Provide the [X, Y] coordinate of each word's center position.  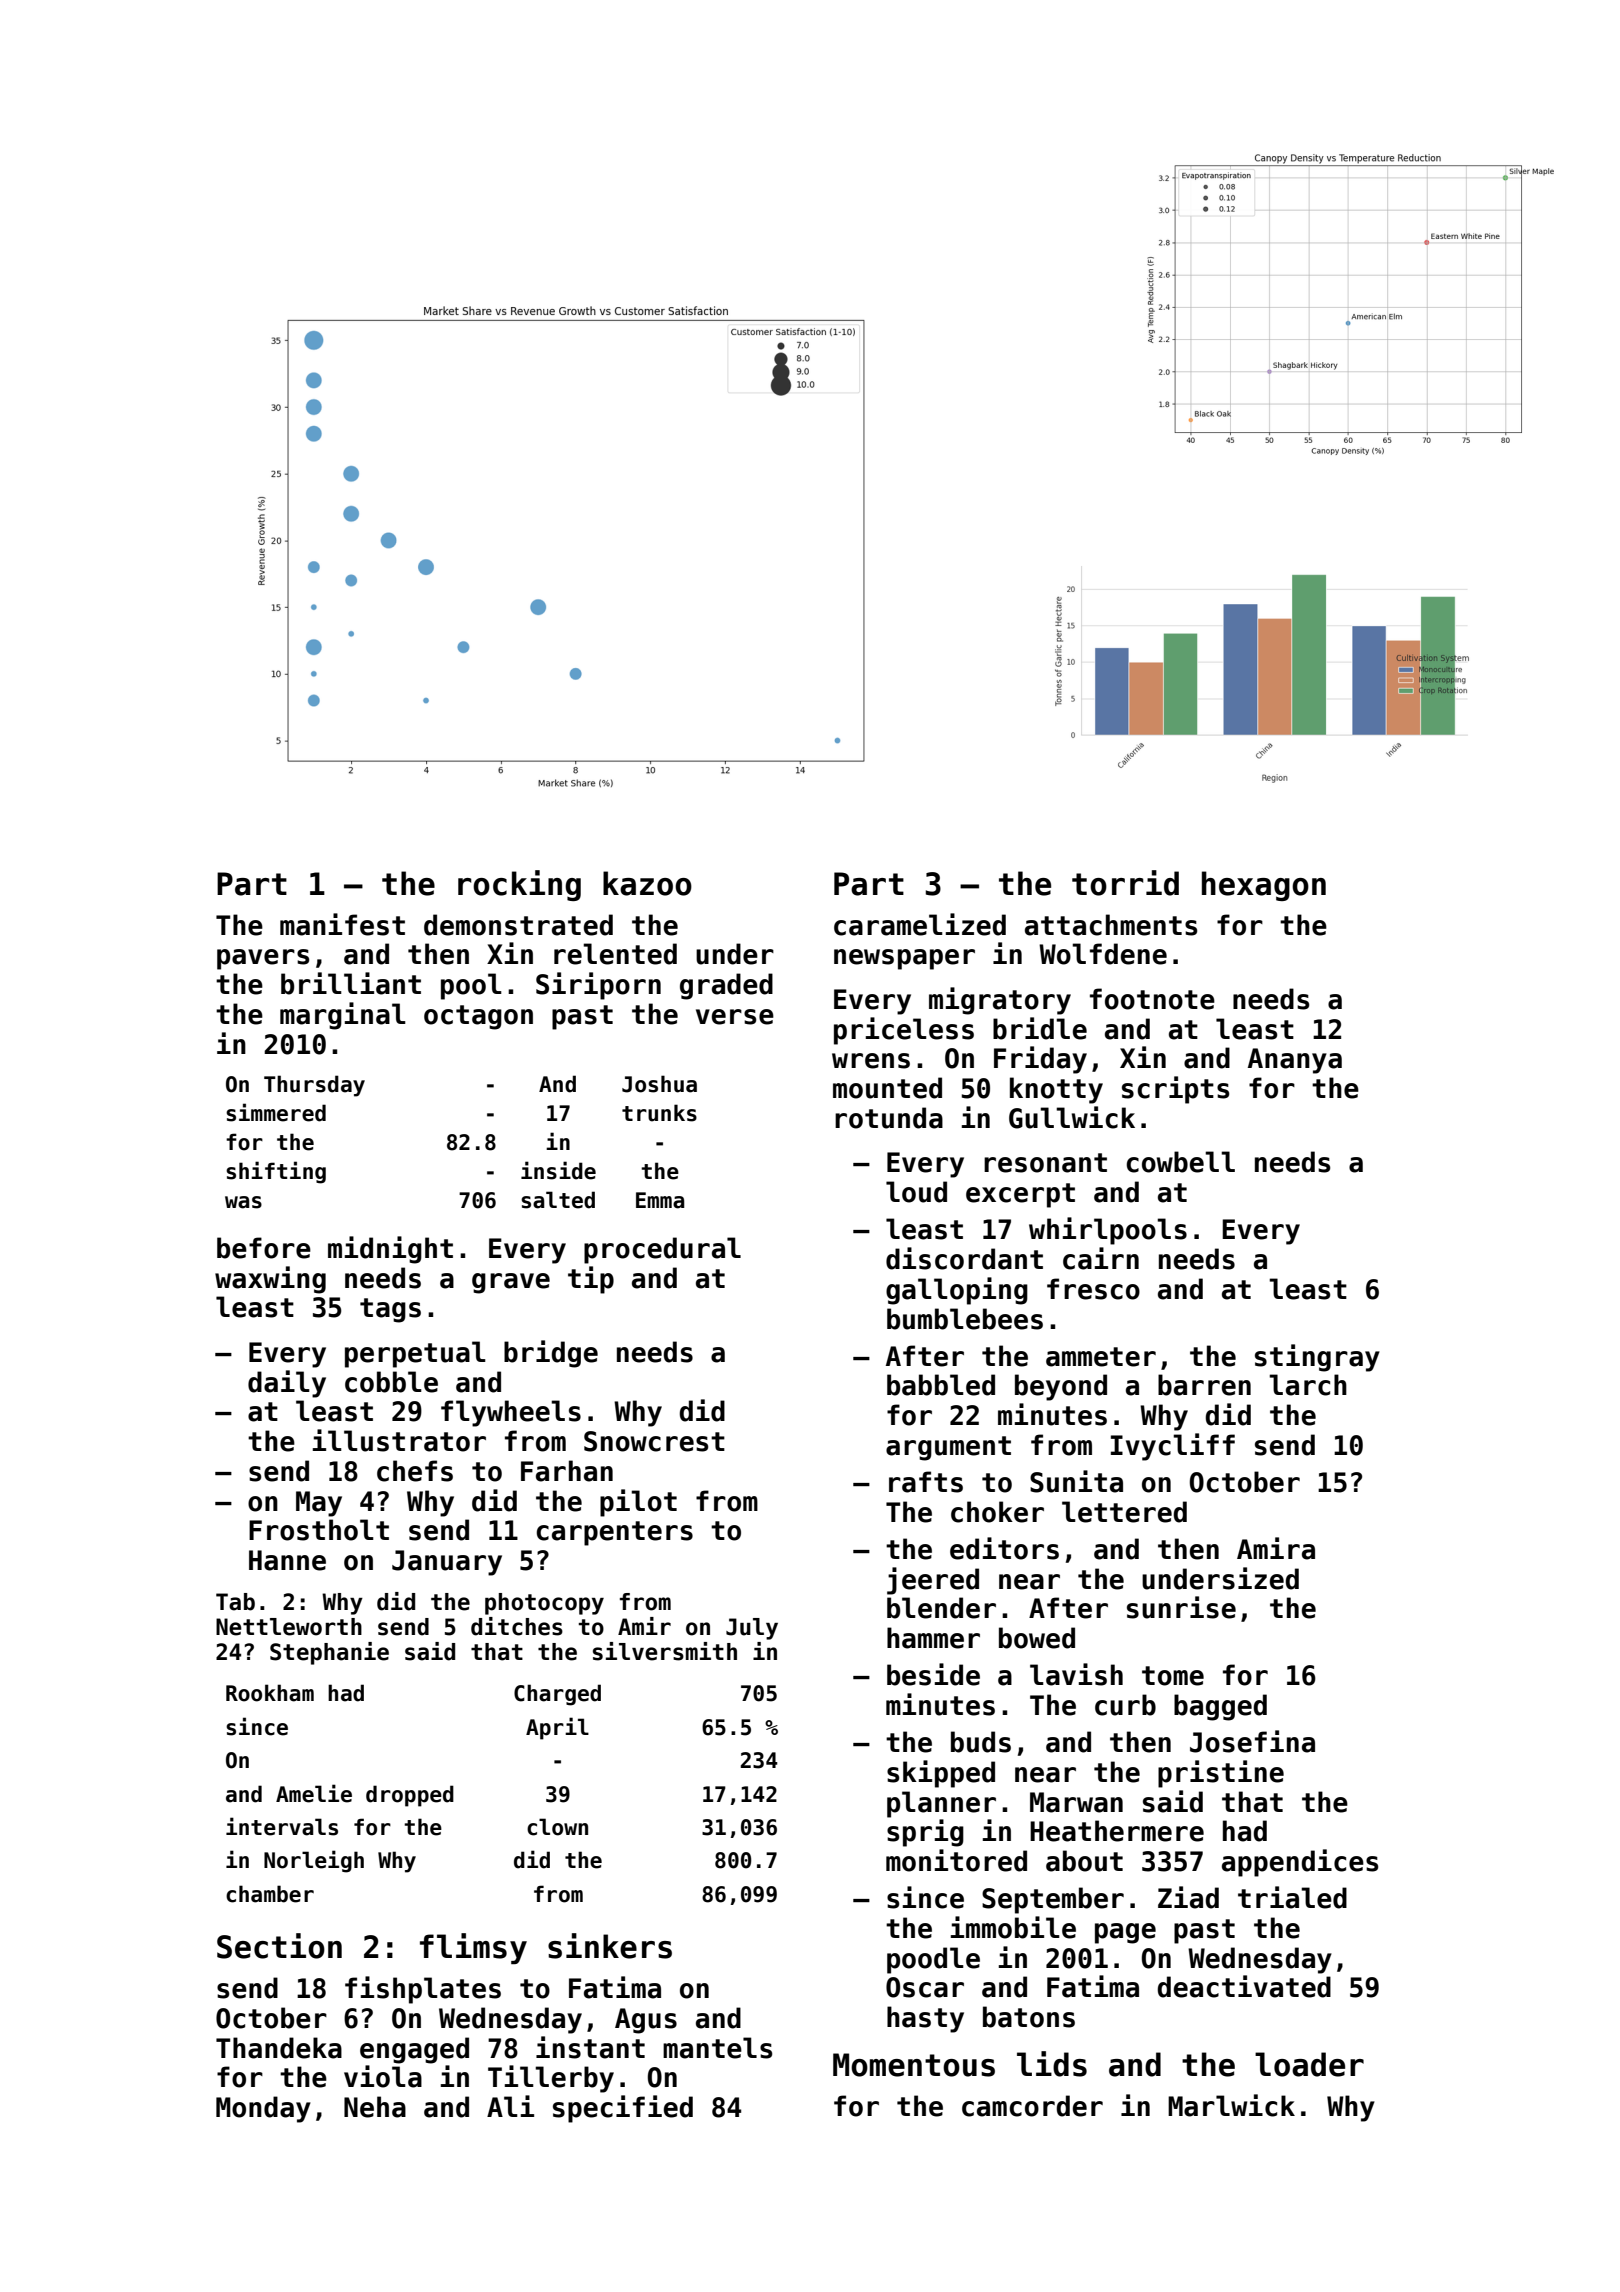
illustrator [399, 1440]
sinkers [610, 1946]
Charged [557, 1695]
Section [279, 1946]
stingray [1317, 1358]
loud [916, 1192]
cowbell [1180, 1162]
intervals [282, 1826]
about [1084, 1861]
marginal [343, 1016]
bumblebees [965, 1319]
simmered [276, 1112]
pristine [1221, 1774]
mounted [887, 1088]
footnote [1152, 999]
